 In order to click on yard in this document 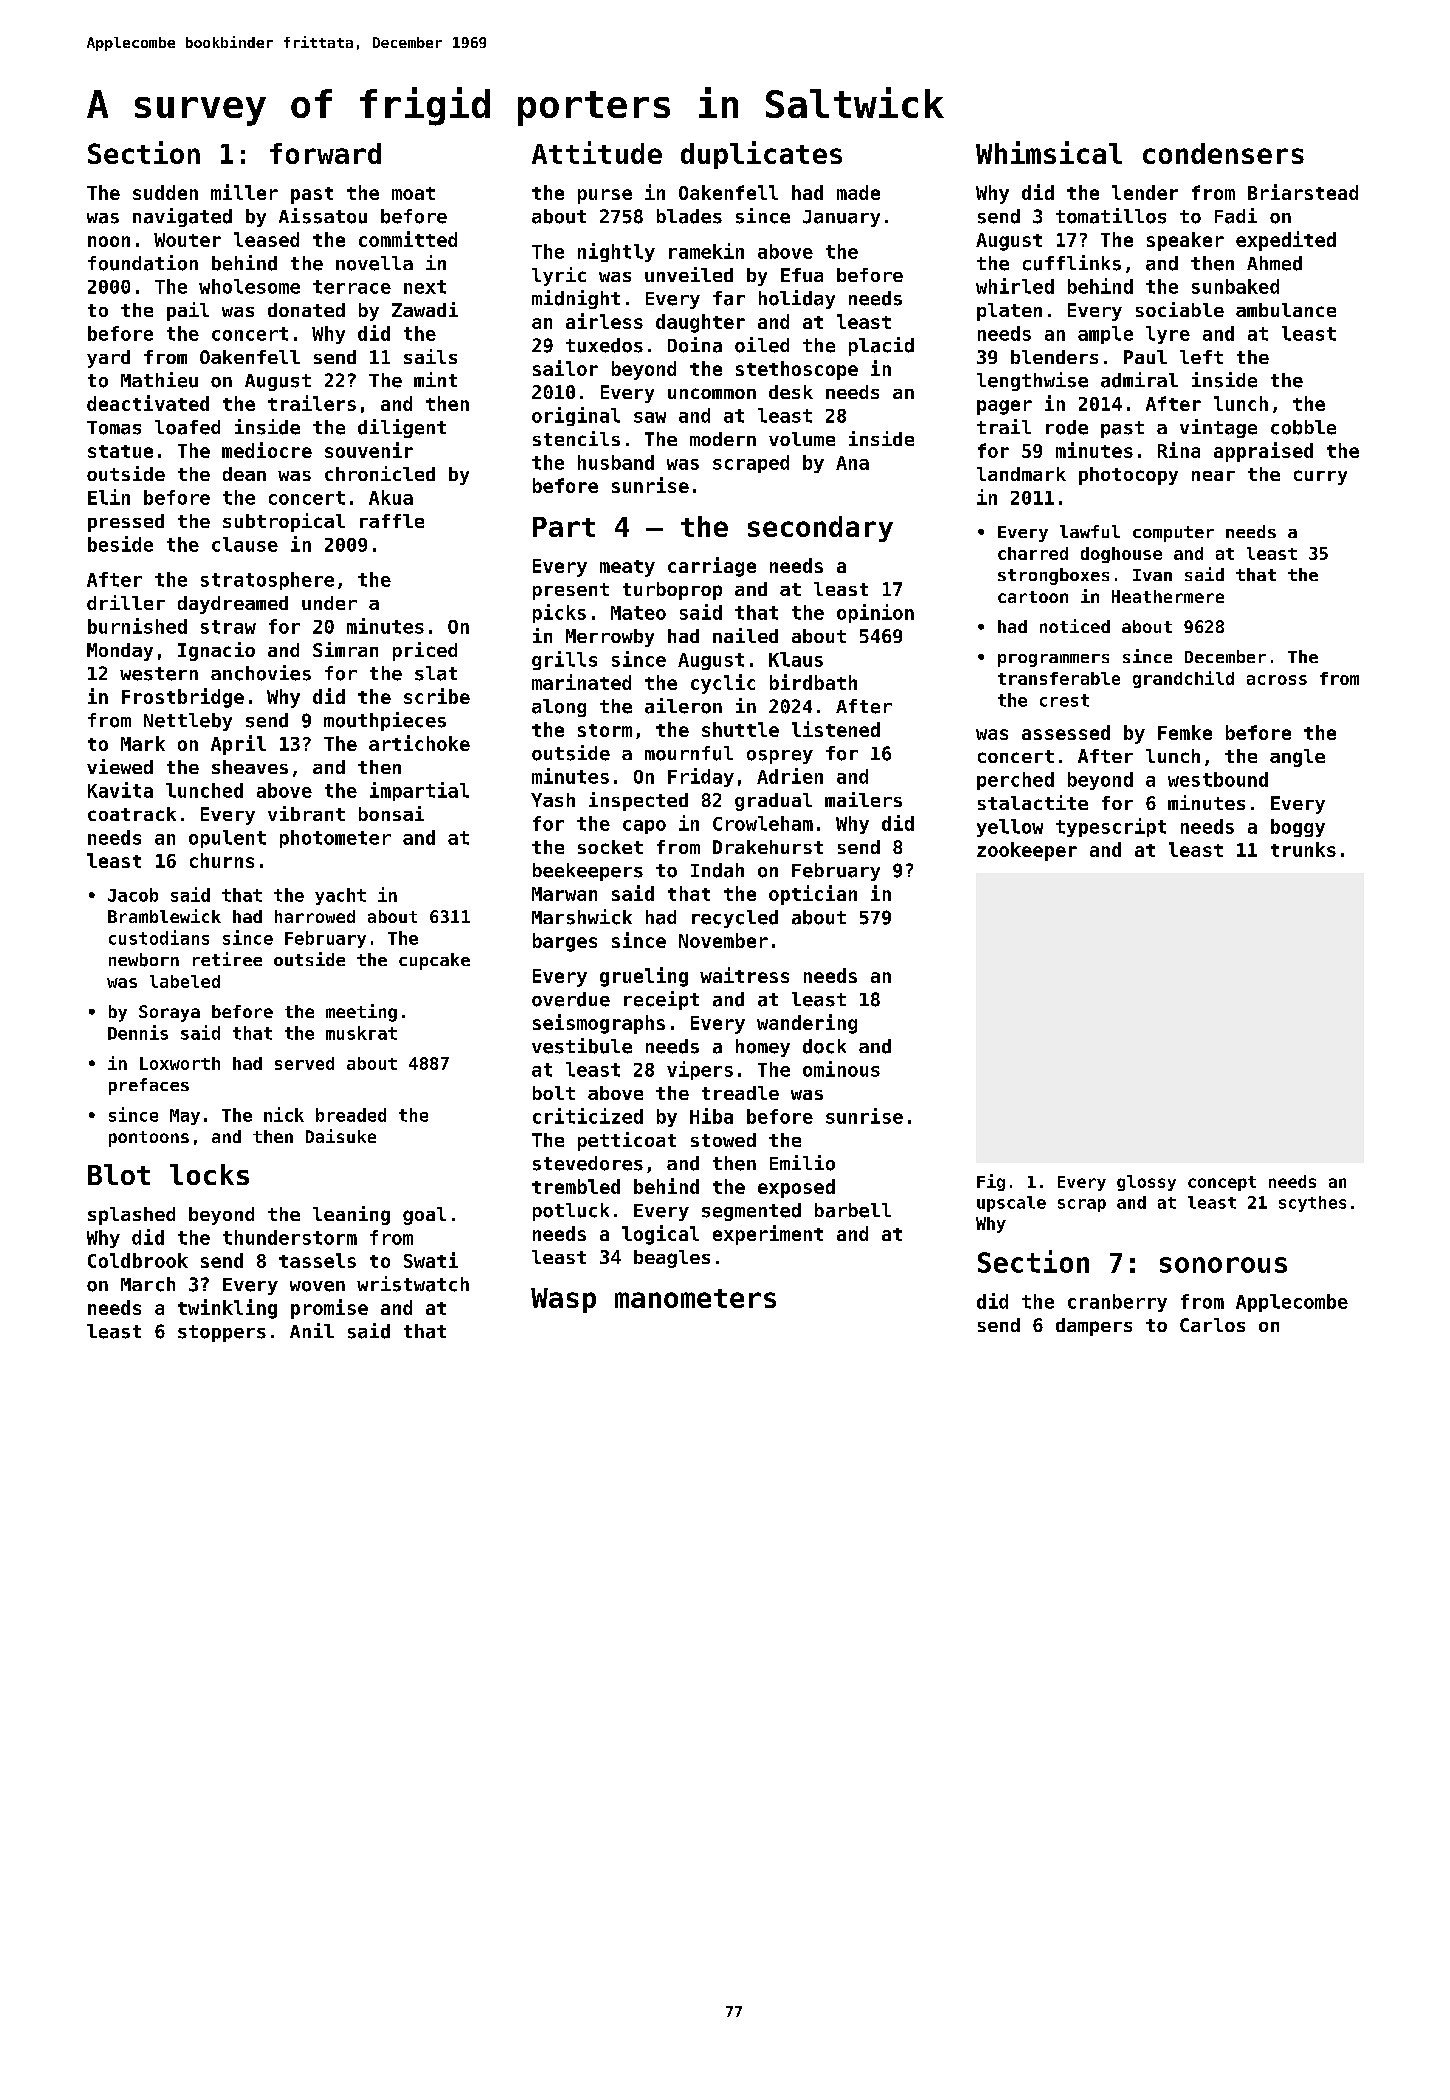, I will do `click(108, 359)`.
